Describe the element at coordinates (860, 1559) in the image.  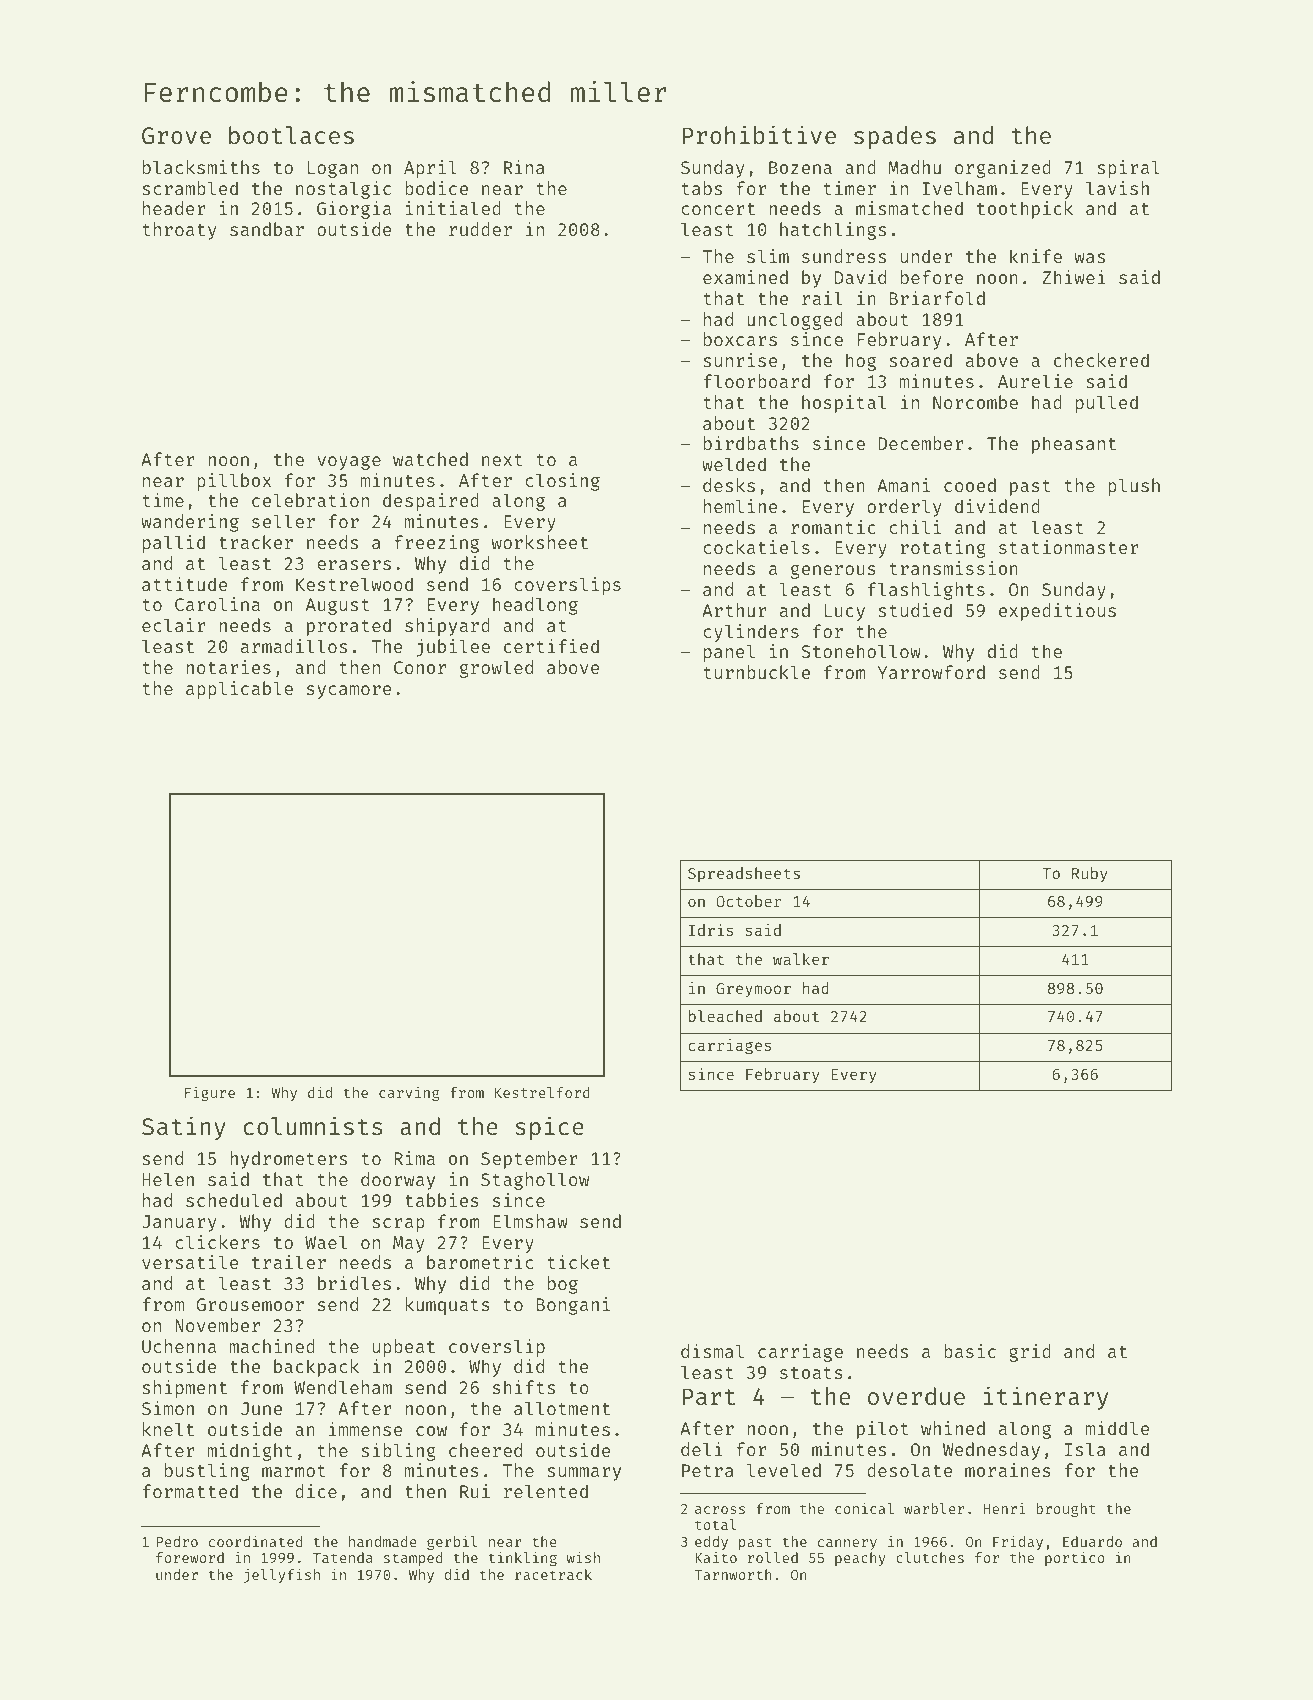
I see `peachy` at that location.
